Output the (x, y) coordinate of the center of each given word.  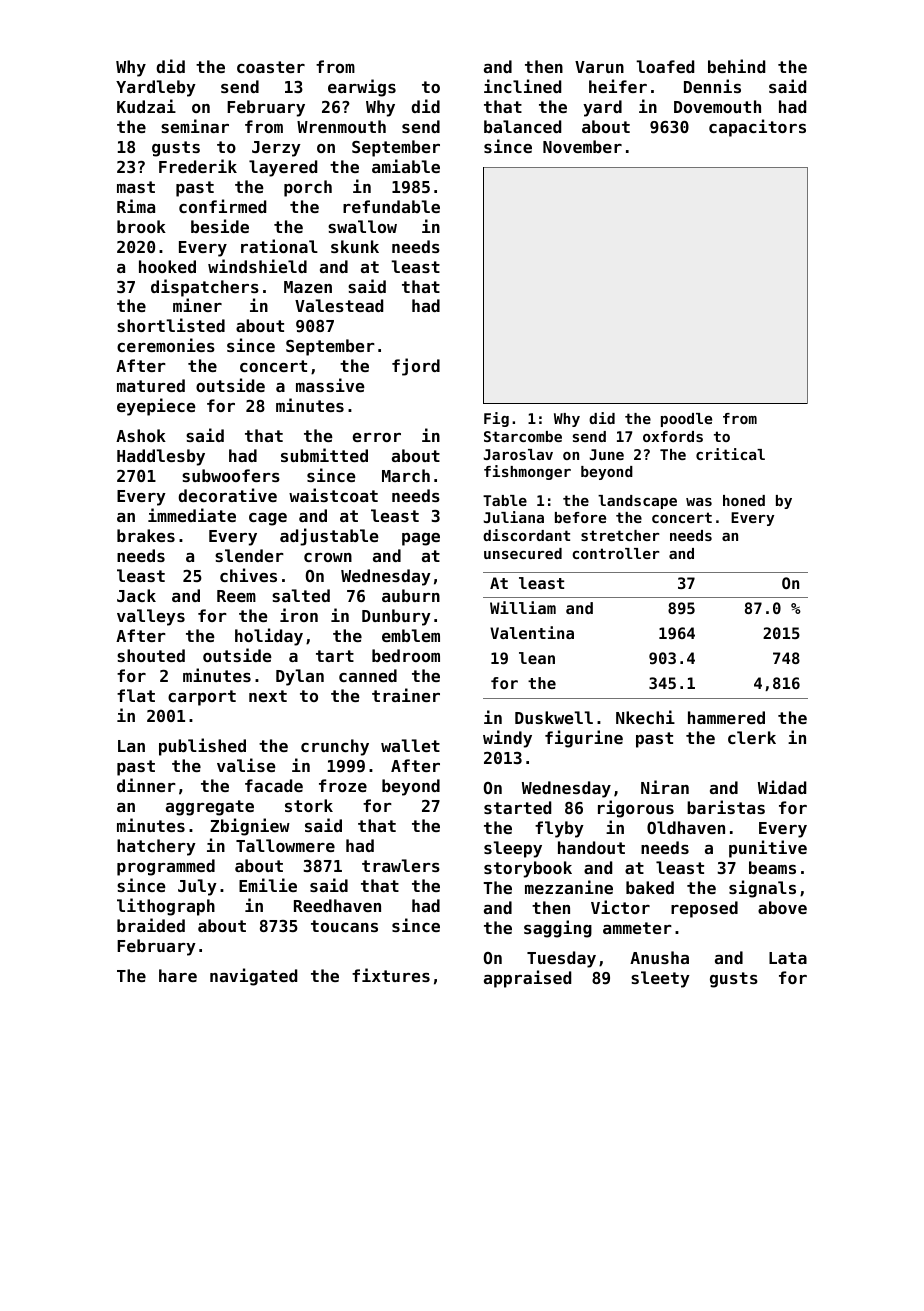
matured (151, 385)
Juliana (514, 517)
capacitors (757, 128)
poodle (686, 420)
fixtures (391, 975)
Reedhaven (337, 905)
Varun (599, 67)
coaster (271, 67)
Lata (788, 958)
